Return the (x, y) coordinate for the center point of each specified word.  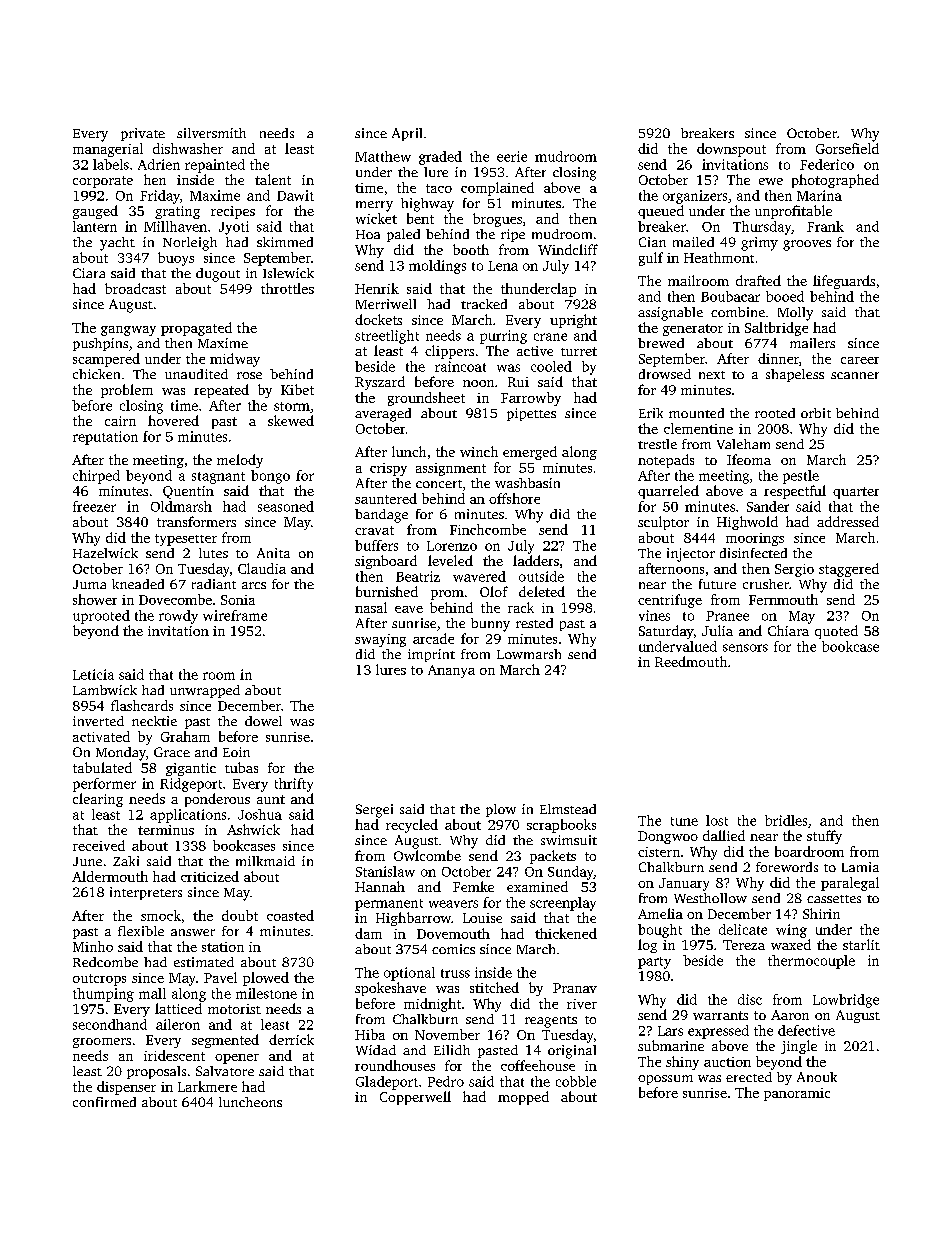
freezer (94, 506)
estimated (204, 962)
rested (534, 623)
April (407, 134)
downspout (731, 150)
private (143, 134)
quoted (836, 632)
